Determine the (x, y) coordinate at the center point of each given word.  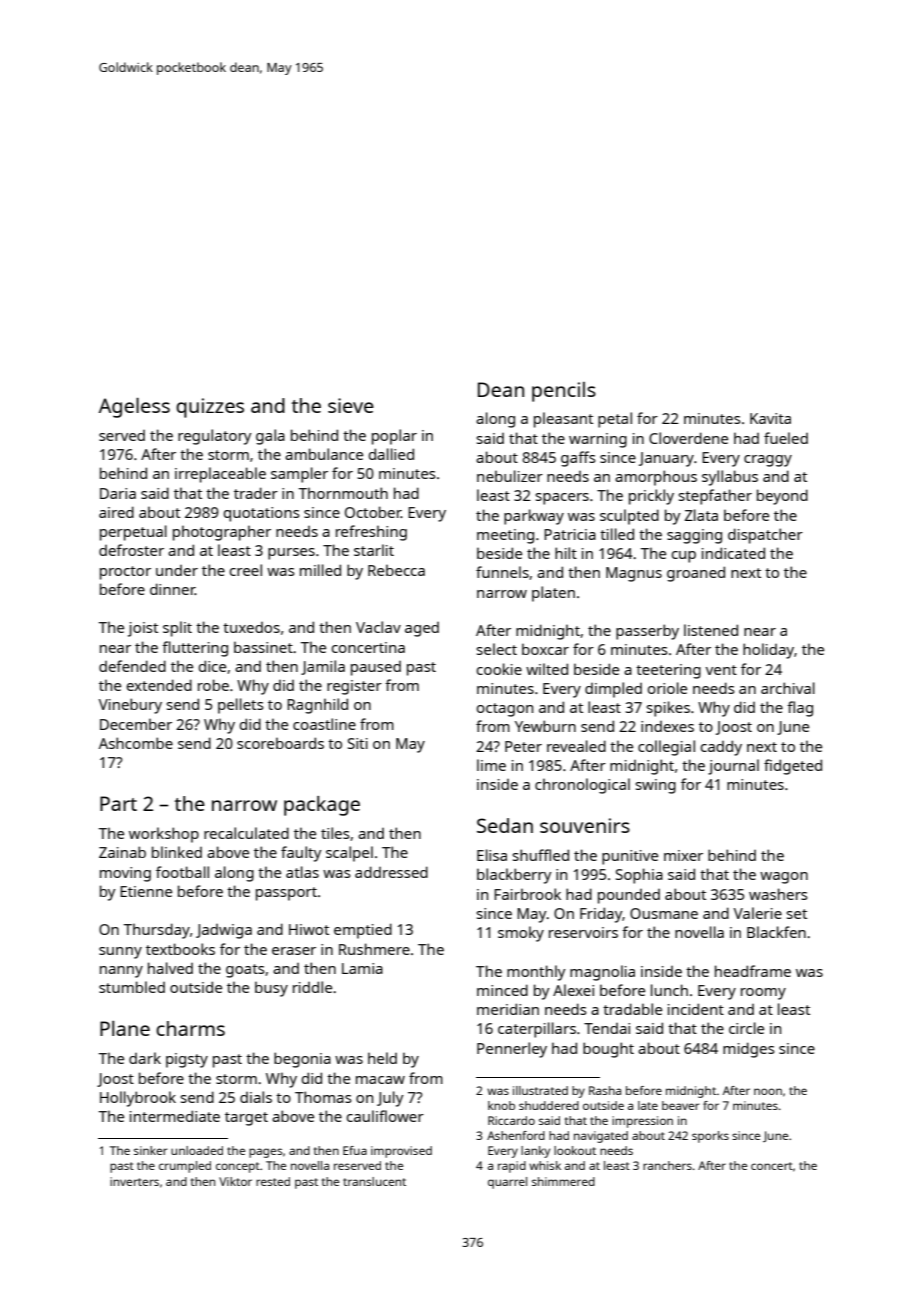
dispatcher (765, 536)
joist (143, 629)
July (390, 1099)
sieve (351, 405)
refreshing (371, 533)
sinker (150, 1150)
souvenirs (585, 825)
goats (245, 971)
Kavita (770, 418)
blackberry (514, 876)
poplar (394, 437)
